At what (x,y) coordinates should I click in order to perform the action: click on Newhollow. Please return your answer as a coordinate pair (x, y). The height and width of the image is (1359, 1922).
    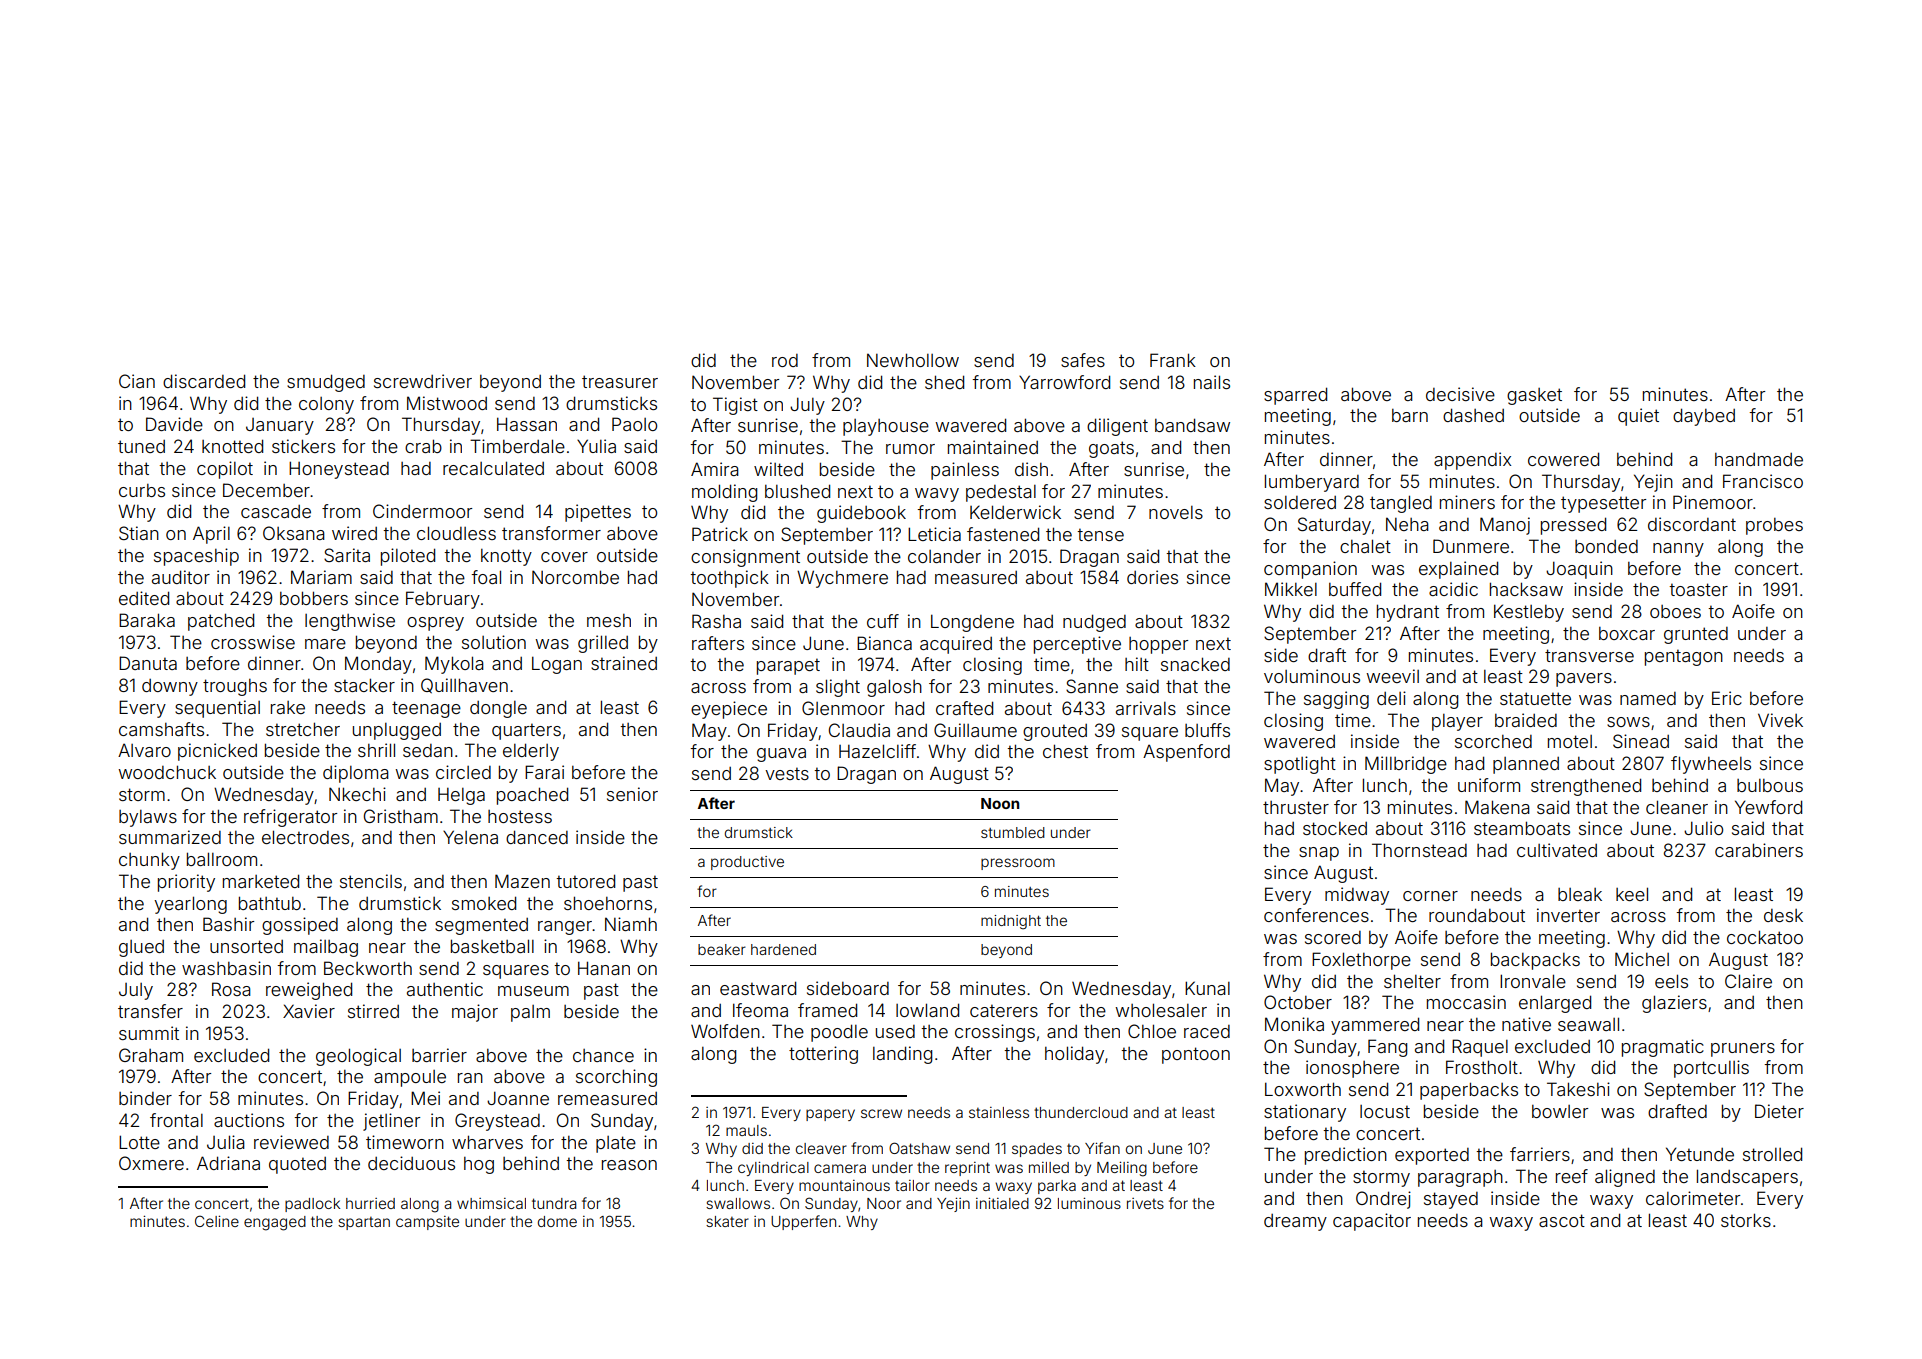
    Looking at the image, I should click on (913, 360).
